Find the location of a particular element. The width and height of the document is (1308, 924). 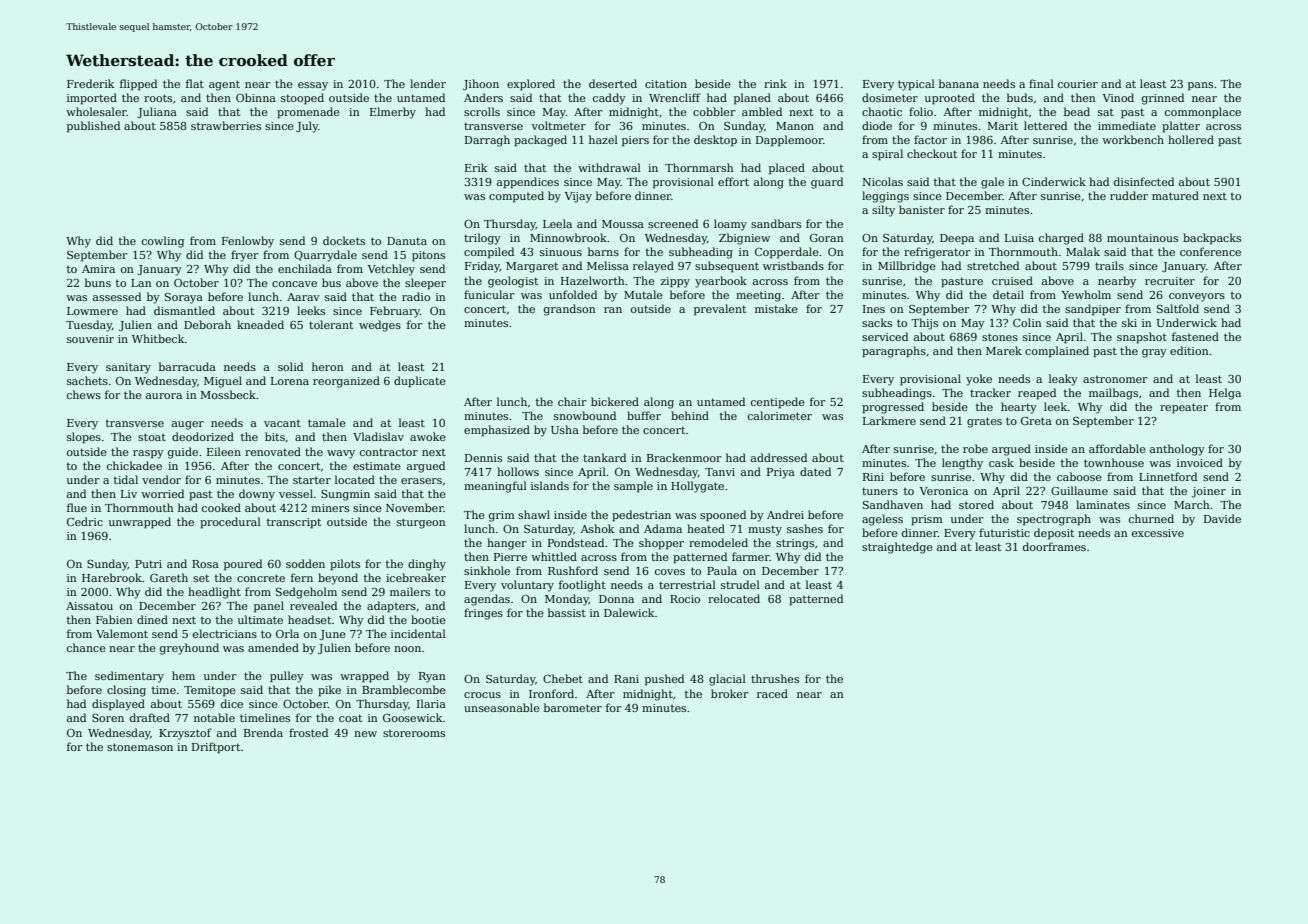

repeater is located at coordinates (1184, 408).
